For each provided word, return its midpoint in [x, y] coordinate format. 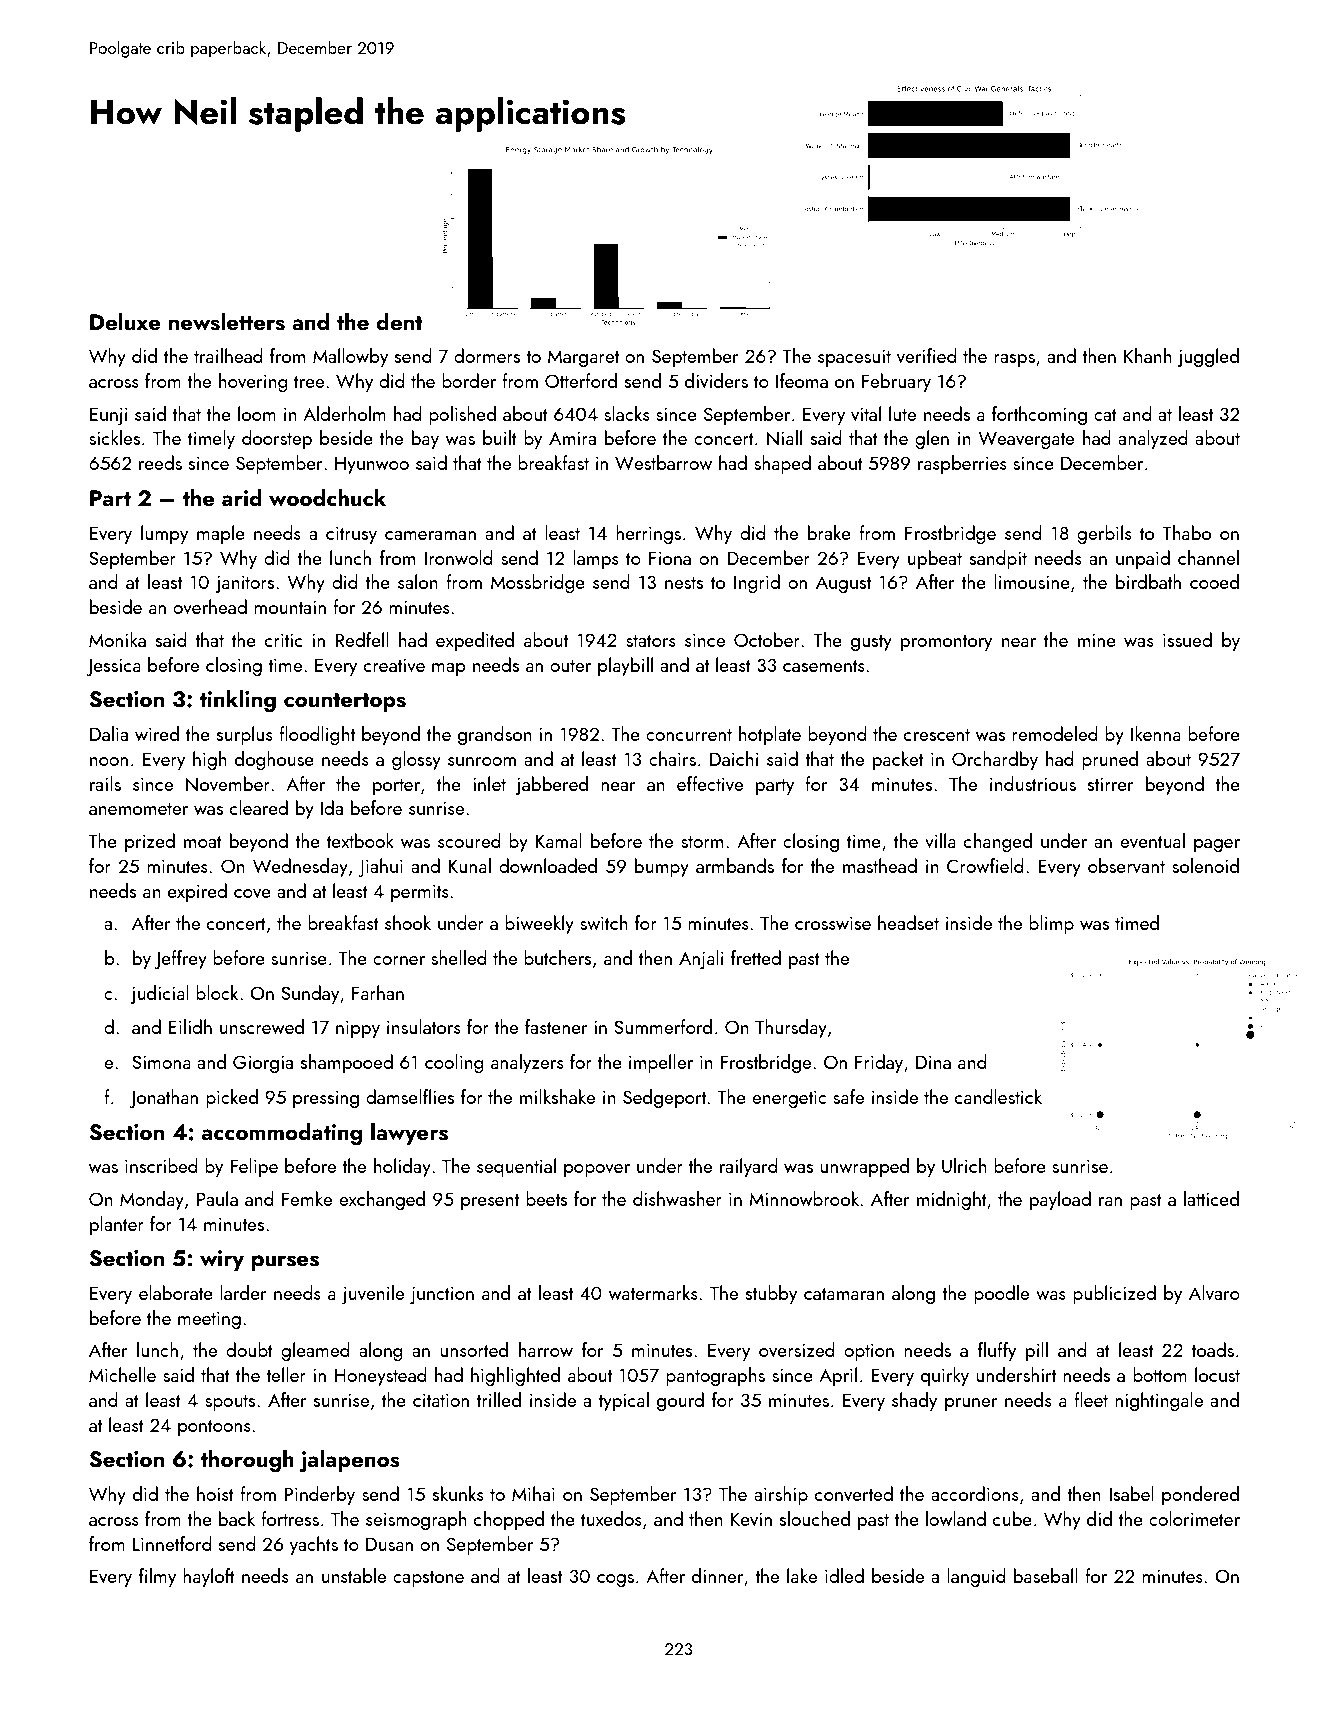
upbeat [935, 559]
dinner [717, 1575]
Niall [784, 438]
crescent [937, 735]
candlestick [998, 1096]
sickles [114, 437]
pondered [1200, 1495]
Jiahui [380, 867]
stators [651, 641]
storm [702, 842]
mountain [290, 607]
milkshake [557, 1096]
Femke [307, 1198]
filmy [157, 1577]
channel [1208, 557]
